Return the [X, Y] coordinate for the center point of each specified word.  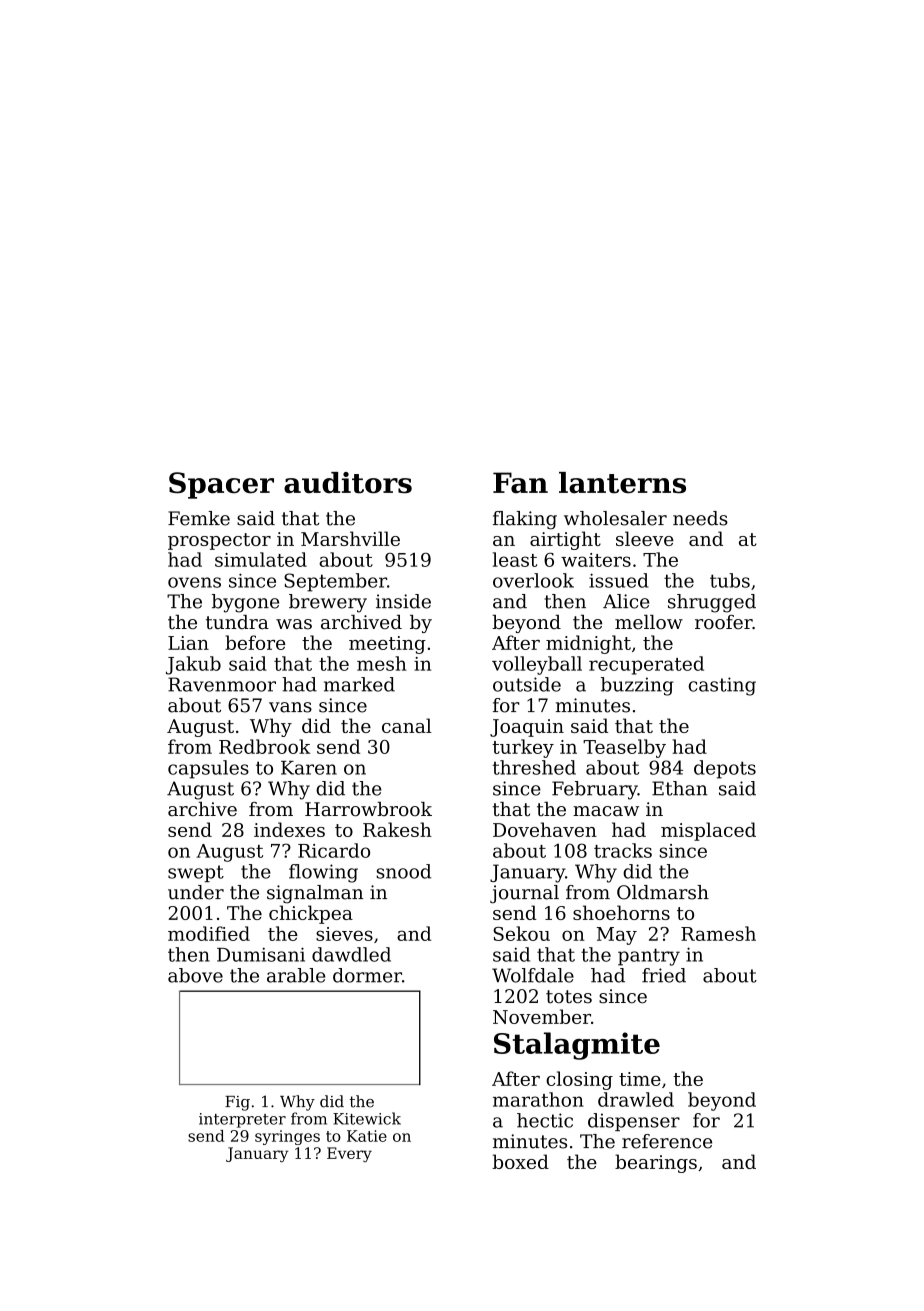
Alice [626, 601]
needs [700, 518]
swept [196, 873]
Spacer [221, 485]
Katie [367, 1136]
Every [349, 1154]
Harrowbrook [368, 809]
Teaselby [624, 748]
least [515, 559]
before [255, 642]
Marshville [350, 538]
